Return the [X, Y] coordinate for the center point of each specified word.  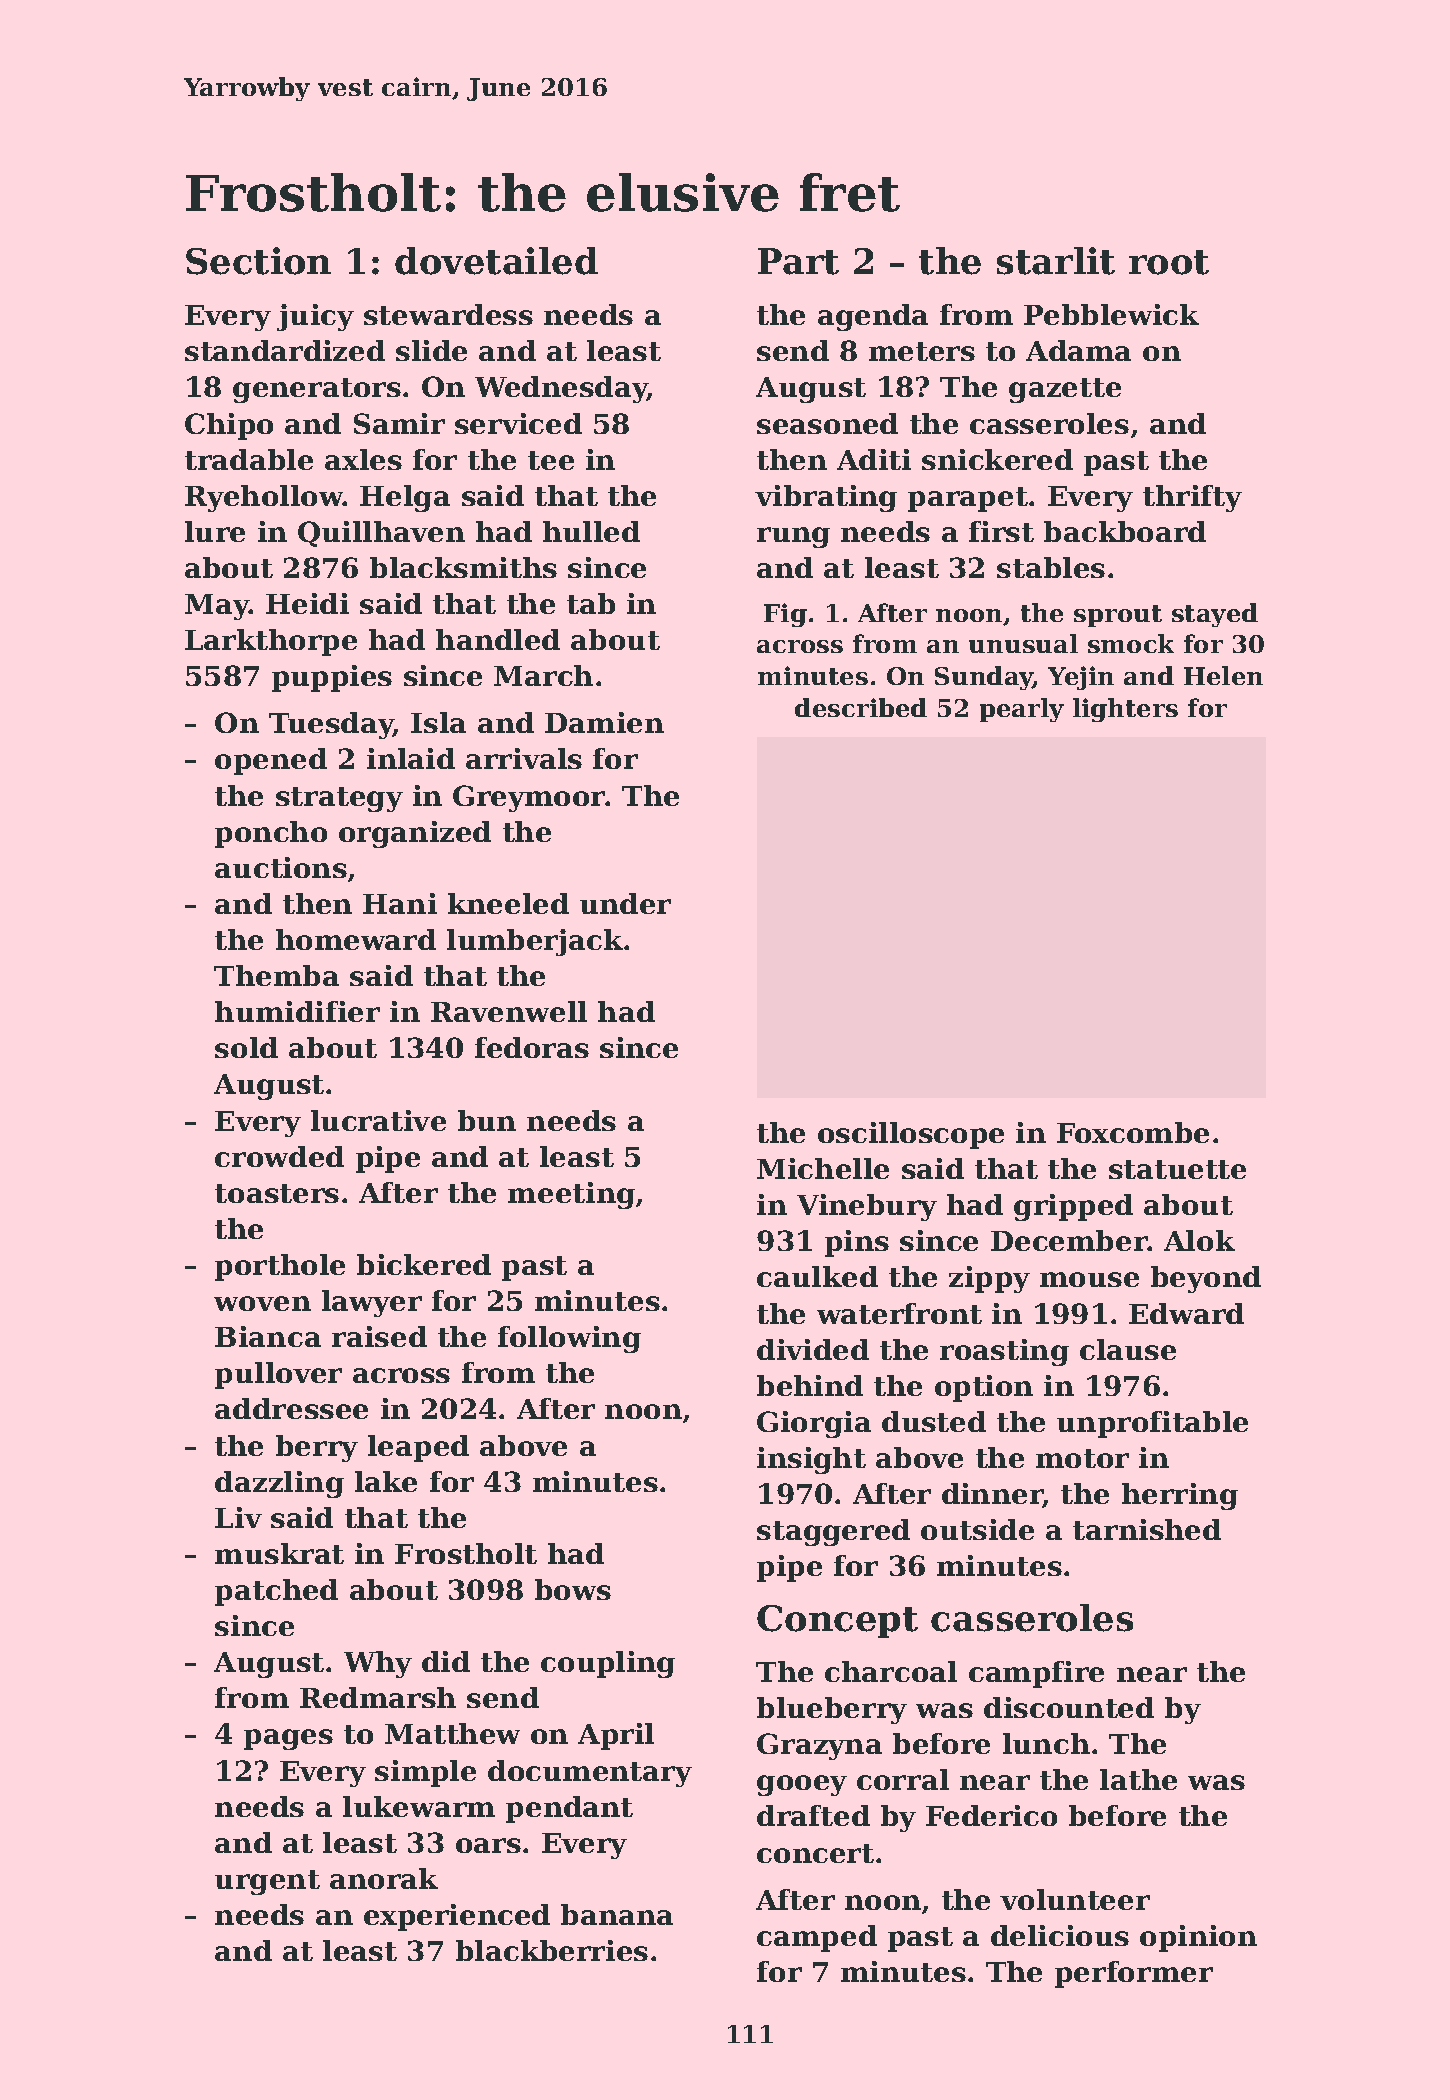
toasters [277, 1193]
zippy [989, 1279]
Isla [438, 722]
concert [815, 1853]
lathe [1138, 1779]
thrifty [1192, 498]
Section [258, 261]
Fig [785, 615]
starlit [1056, 261]
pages [288, 1739]
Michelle [823, 1168]
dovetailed [496, 261]
